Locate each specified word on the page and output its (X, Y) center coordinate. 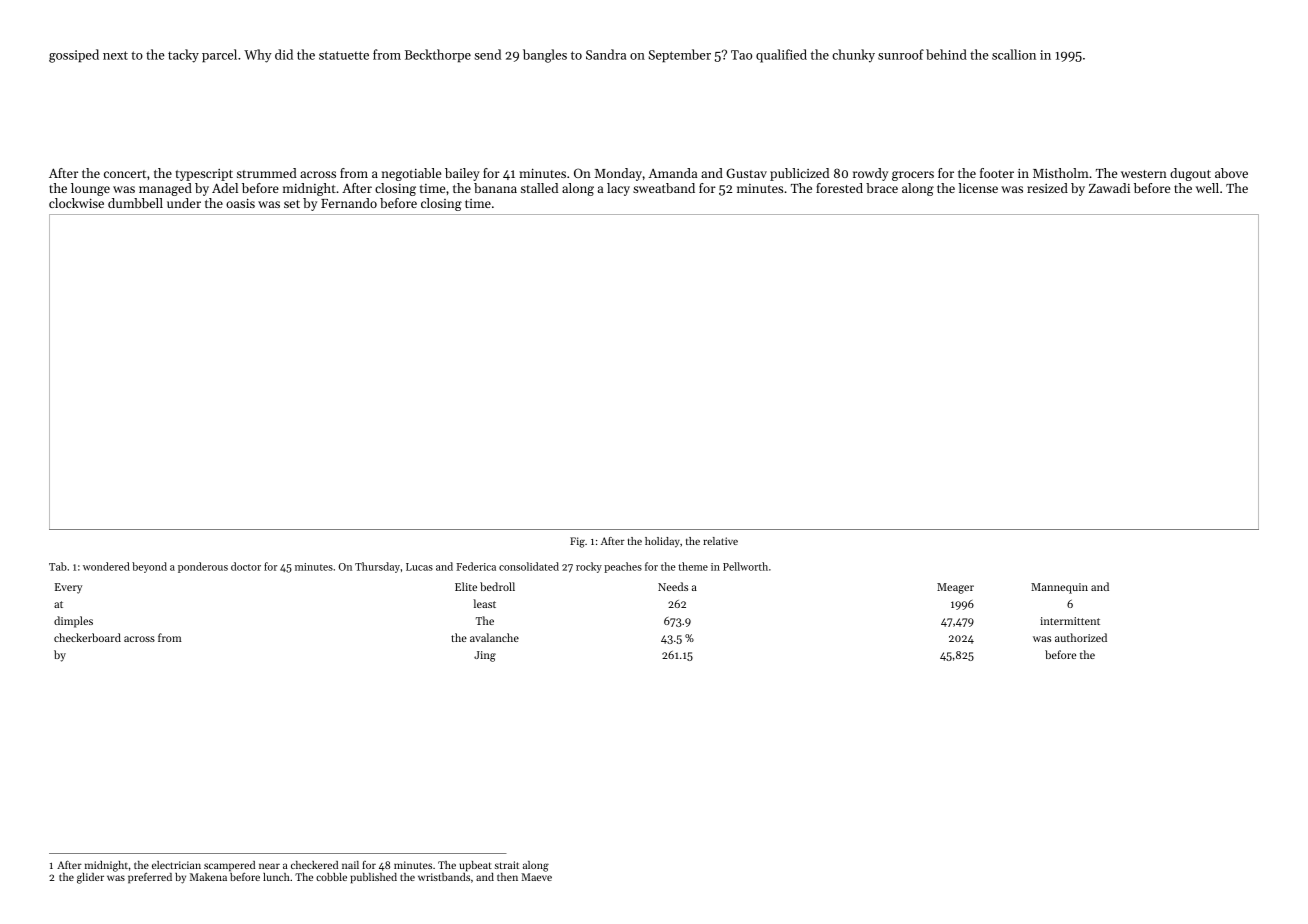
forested (839, 188)
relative (720, 541)
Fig (577, 542)
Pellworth (745, 566)
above (1231, 173)
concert (125, 174)
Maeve (536, 877)
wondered (106, 566)
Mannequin (1059, 588)
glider (90, 878)
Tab (58, 566)
